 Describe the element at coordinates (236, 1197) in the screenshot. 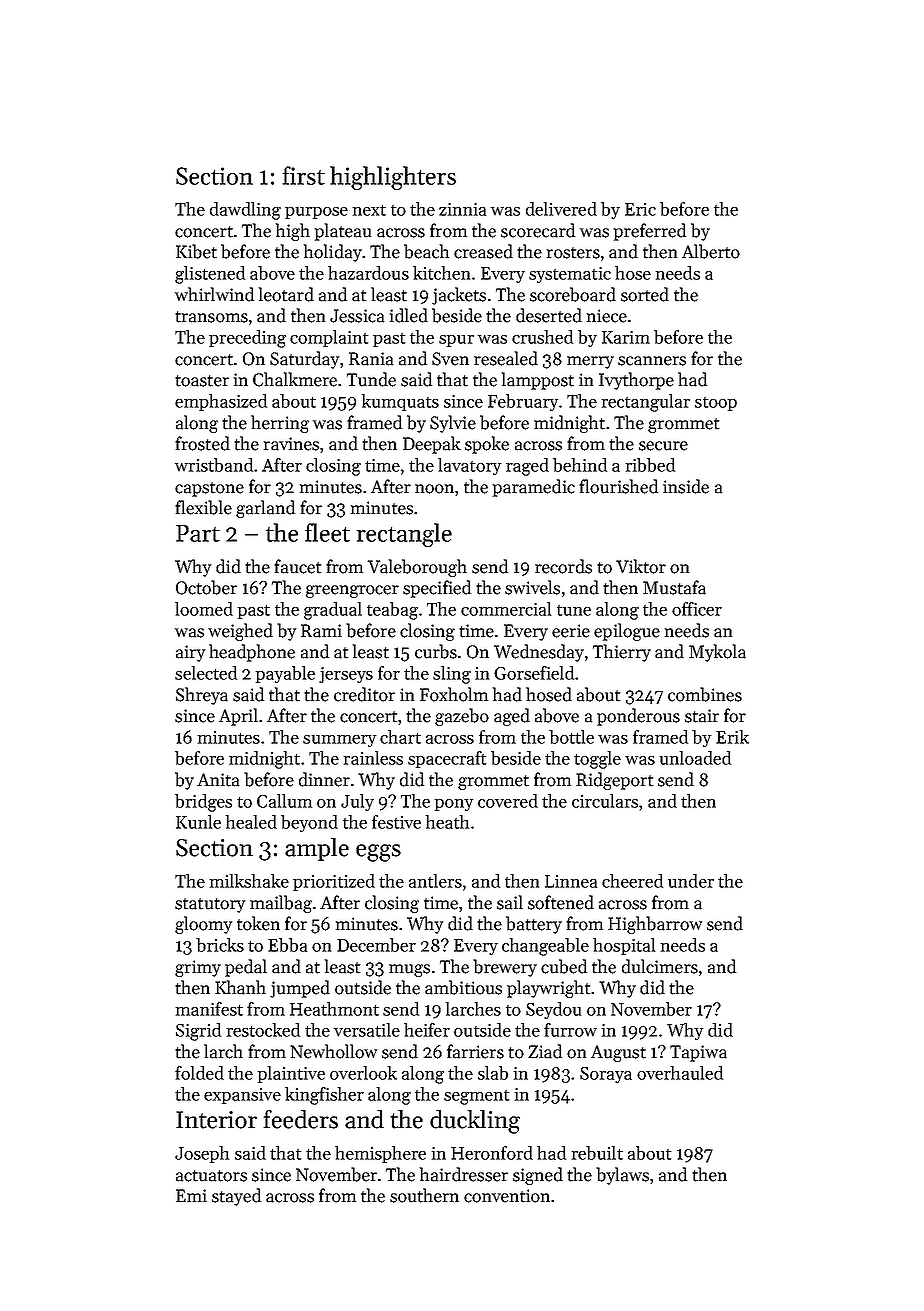

I see `stayed` at that location.
